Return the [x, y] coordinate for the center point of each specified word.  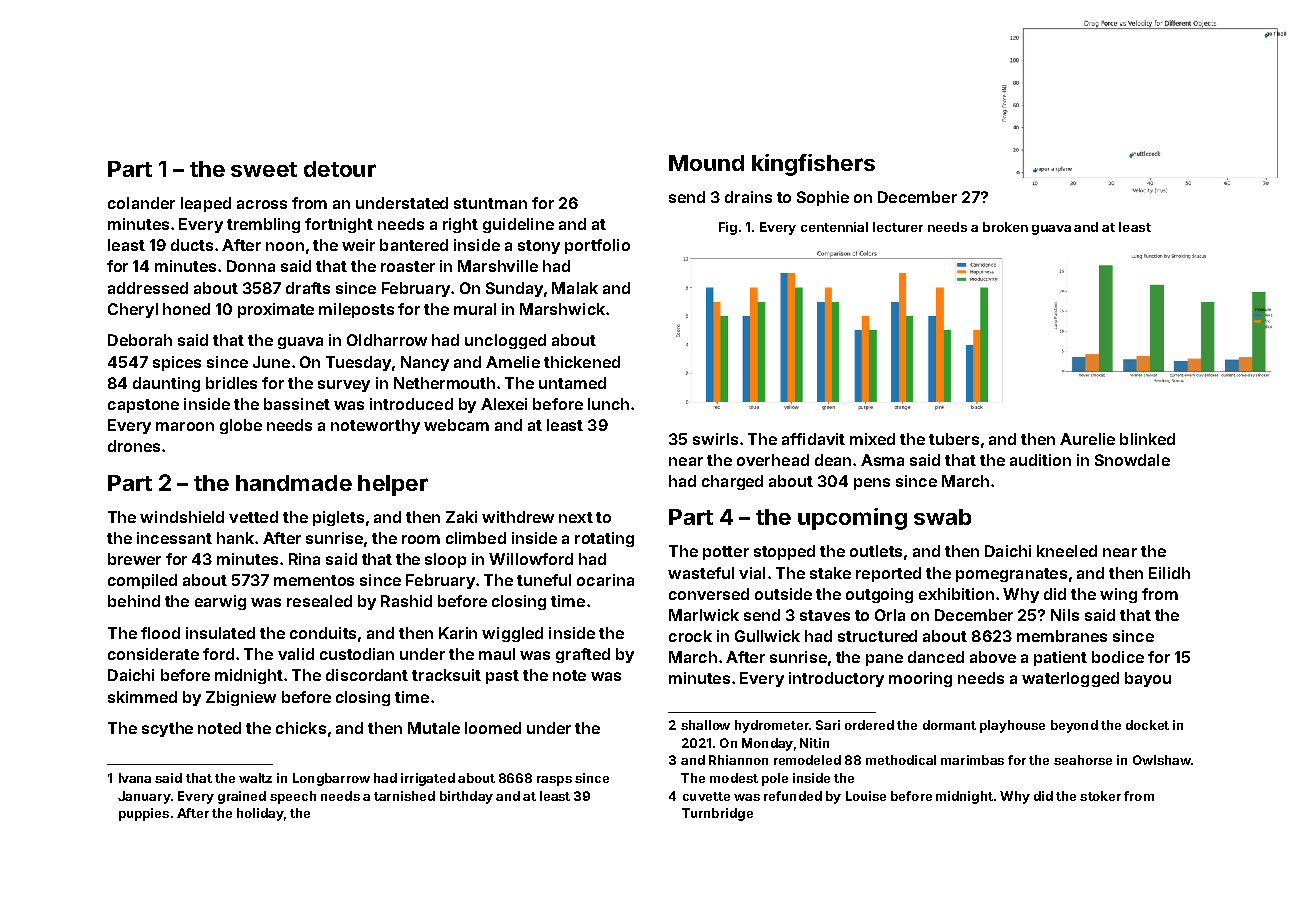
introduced [411, 404]
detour [340, 169]
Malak [575, 288]
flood [160, 633]
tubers [954, 439]
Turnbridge [717, 814]
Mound [706, 163]
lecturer [898, 227]
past [502, 677]
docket [1147, 725]
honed [186, 309]
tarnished [404, 796]
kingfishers [813, 165]
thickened [582, 362]
